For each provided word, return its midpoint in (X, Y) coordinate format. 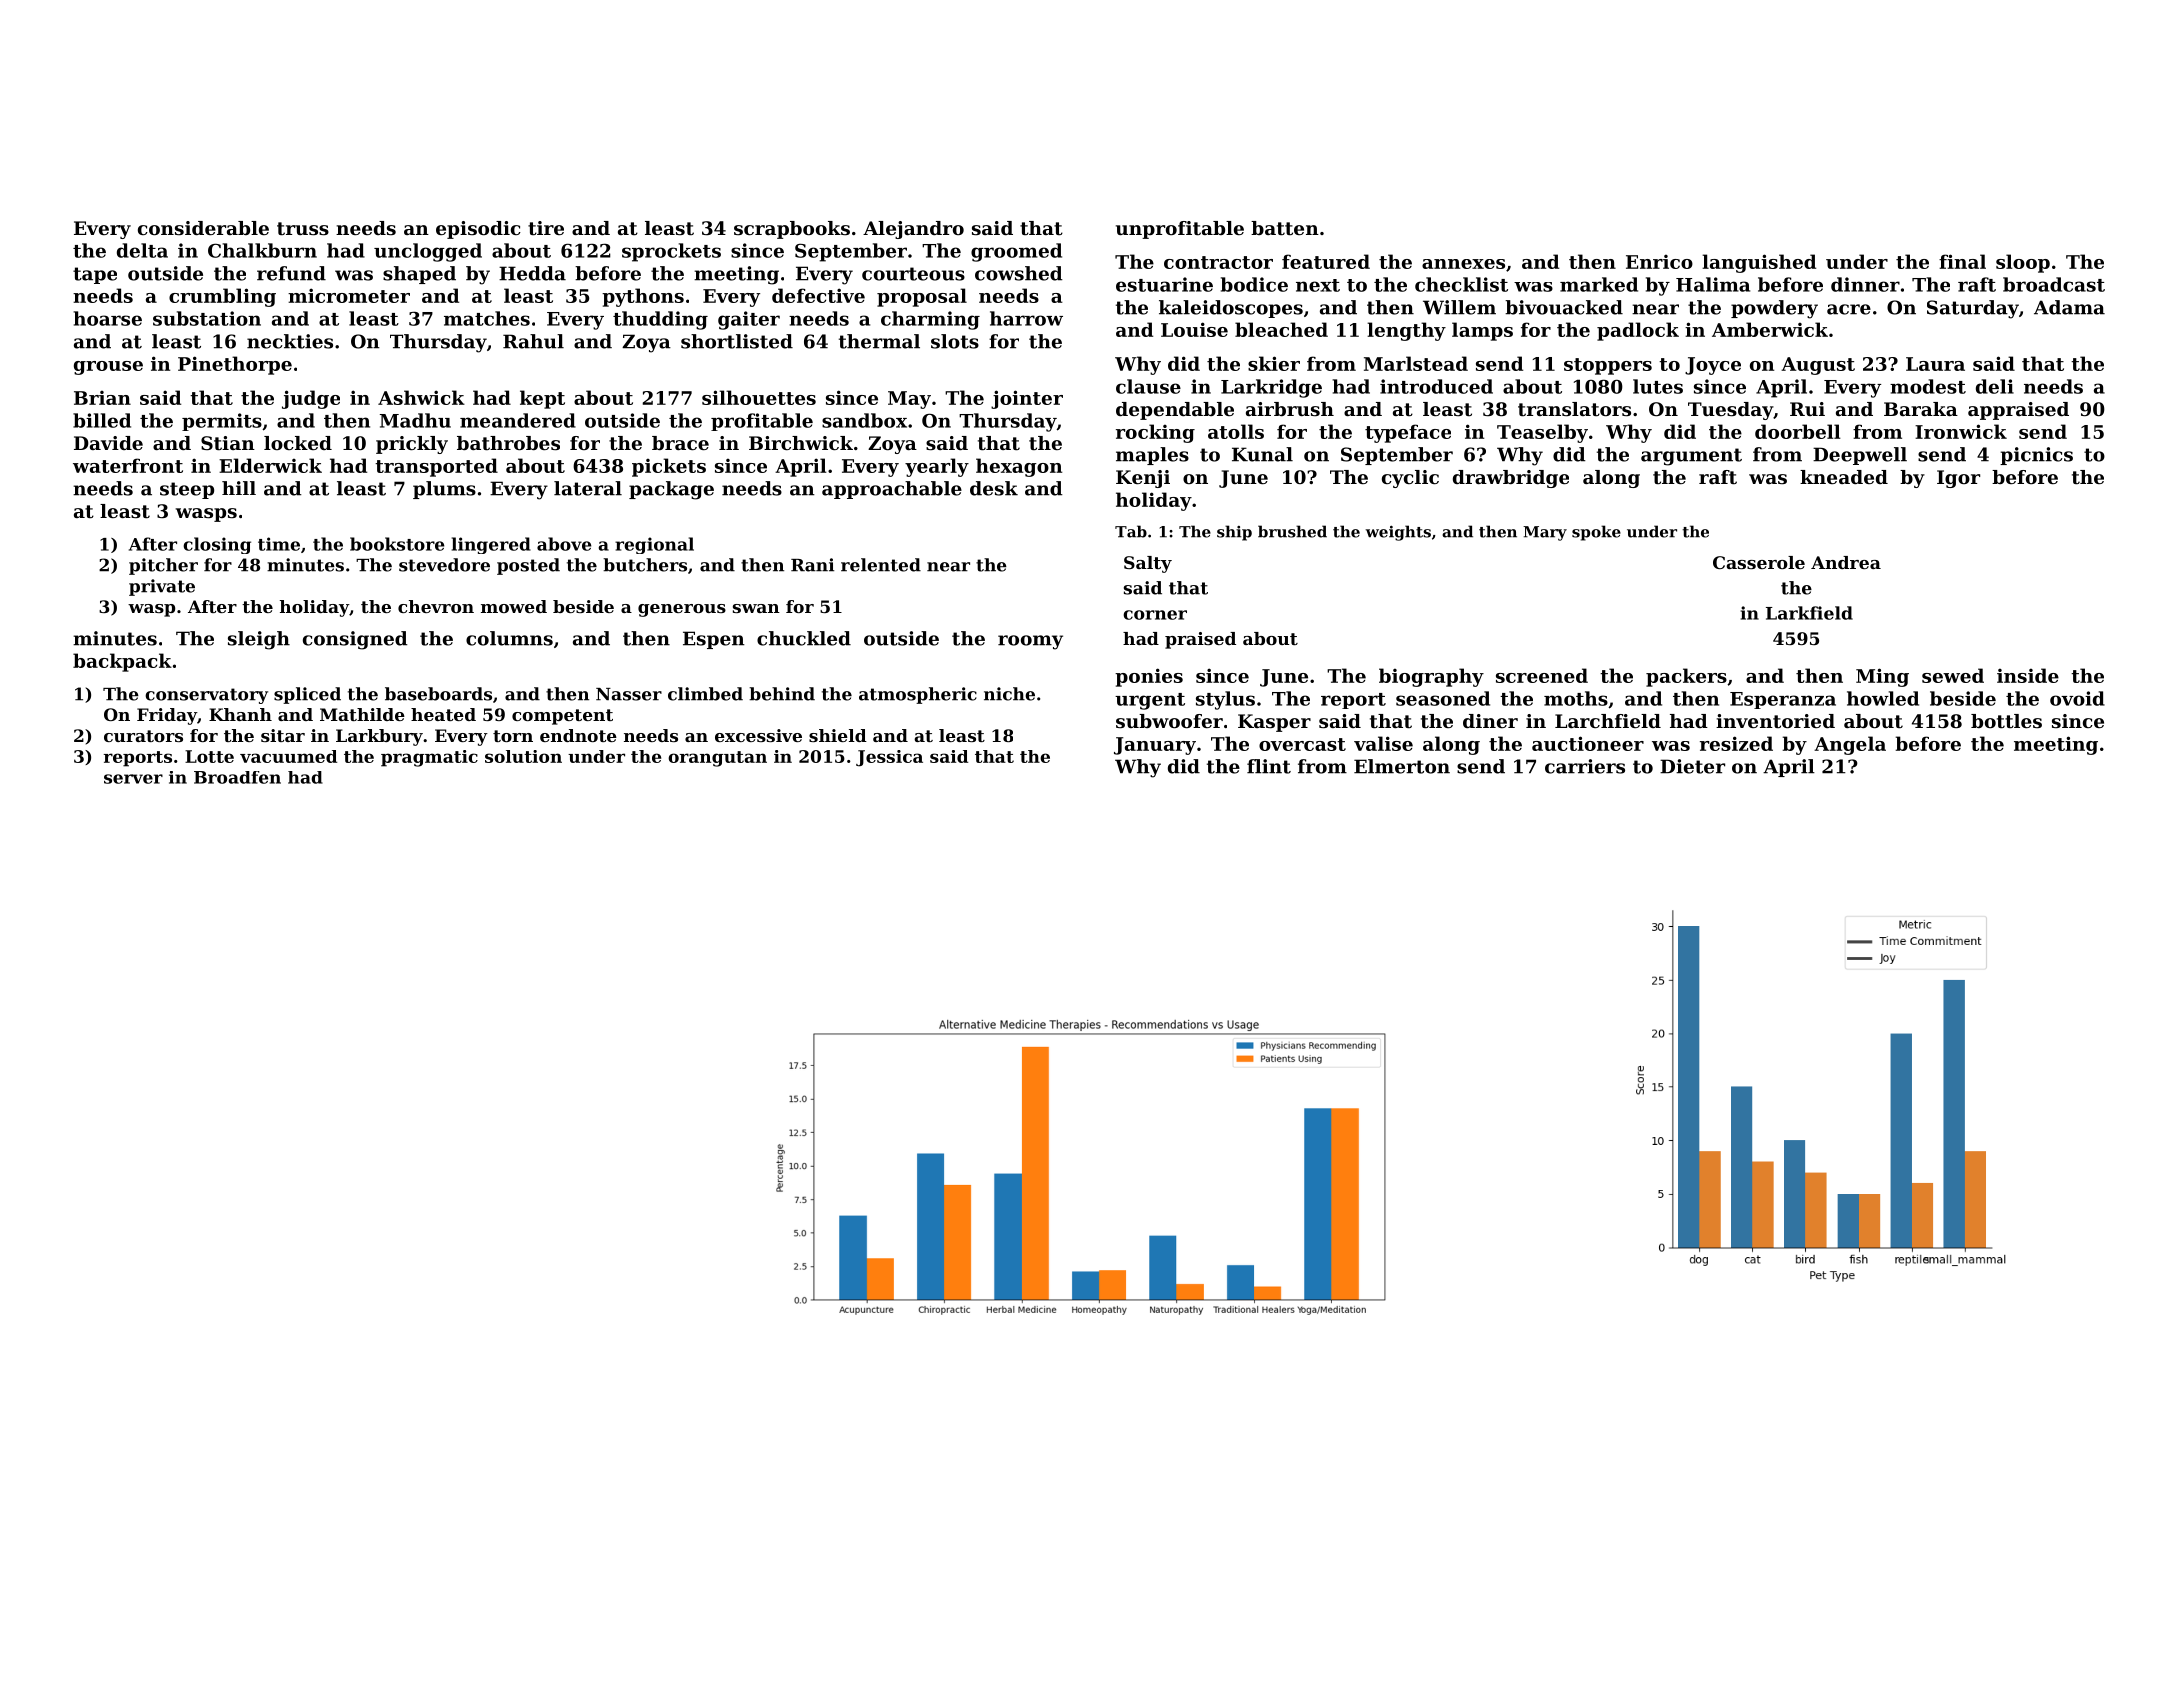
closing (217, 545)
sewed (1953, 675)
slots (955, 341)
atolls (1236, 431)
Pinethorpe (235, 365)
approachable (892, 490)
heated (443, 714)
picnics (2036, 456)
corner (1155, 615)
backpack (122, 662)
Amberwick (1770, 329)
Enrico (1659, 261)
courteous (913, 274)
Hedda (532, 273)
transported (436, 467)
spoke (1596, 533)
